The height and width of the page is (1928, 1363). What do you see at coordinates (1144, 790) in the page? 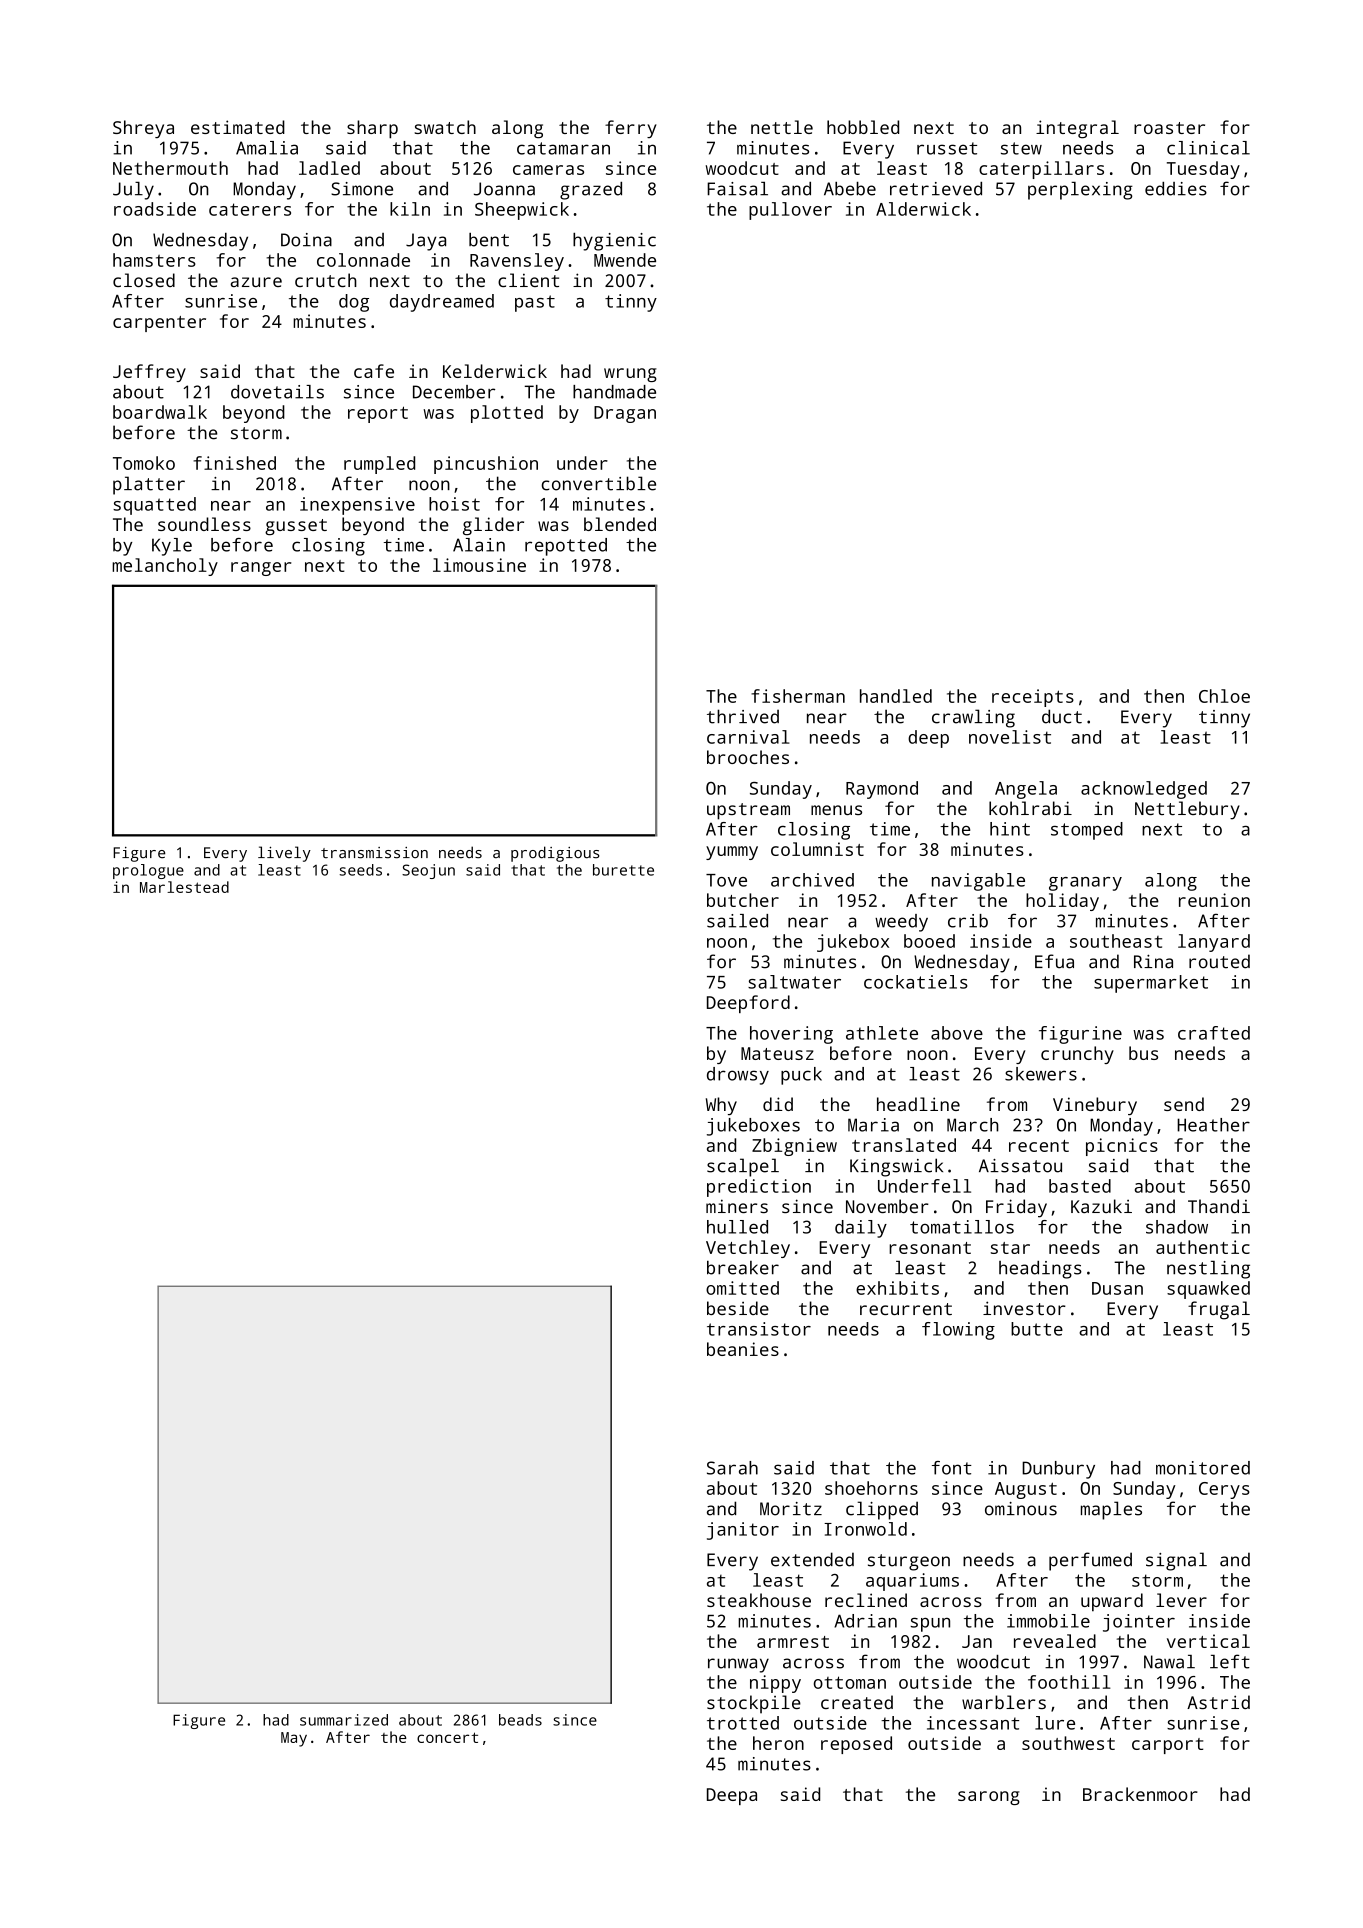
I see `acknowledged` at bounding box center [1144, 790].
